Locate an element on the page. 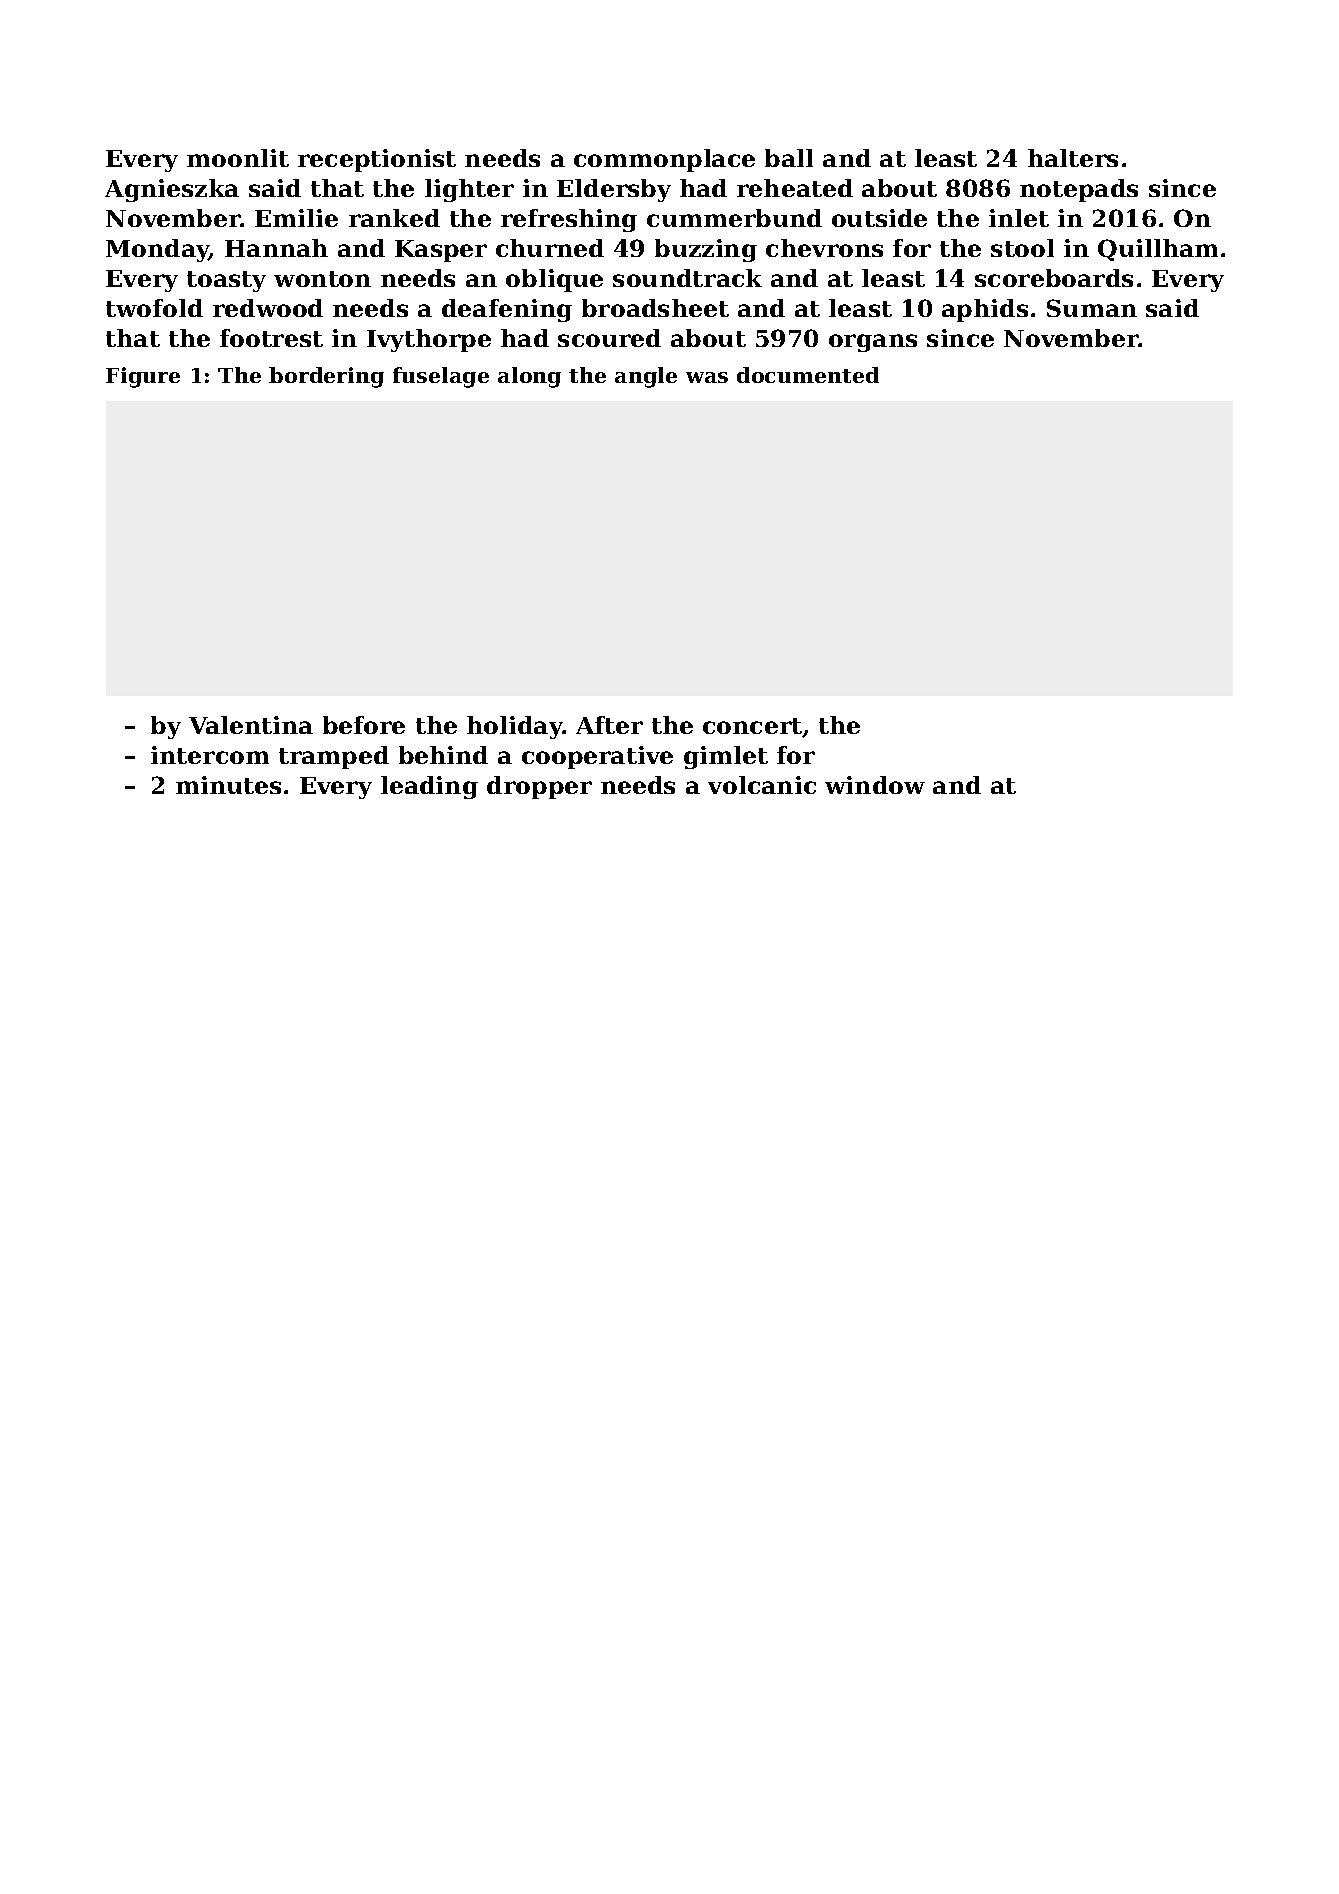 Image resolution: width=1339 pixels, height=1894 pixels. halters is located at coordinates (1073, 158).
